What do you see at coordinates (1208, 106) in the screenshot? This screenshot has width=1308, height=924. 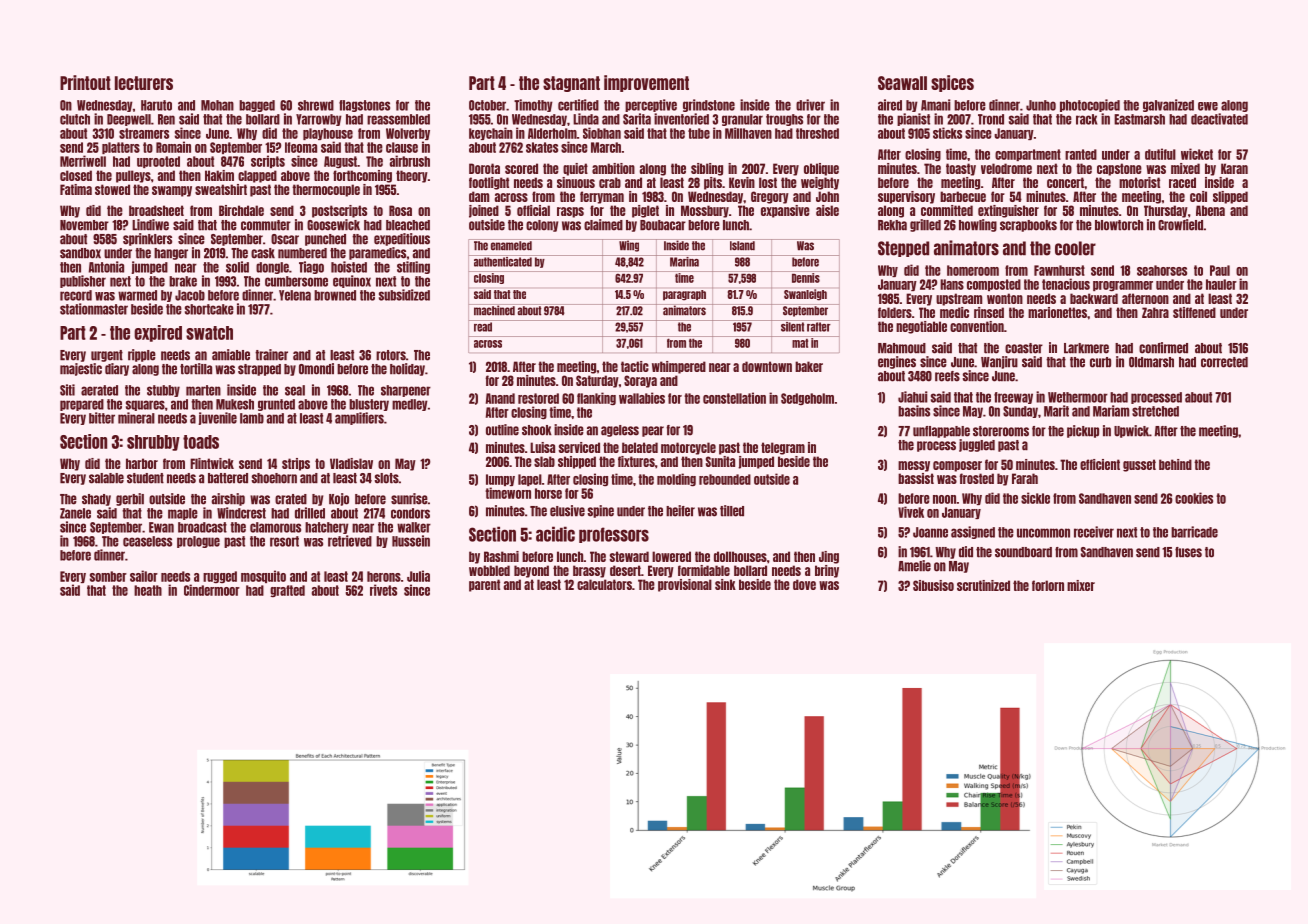 I see `ewe` at bounding box center [1208, 106].
